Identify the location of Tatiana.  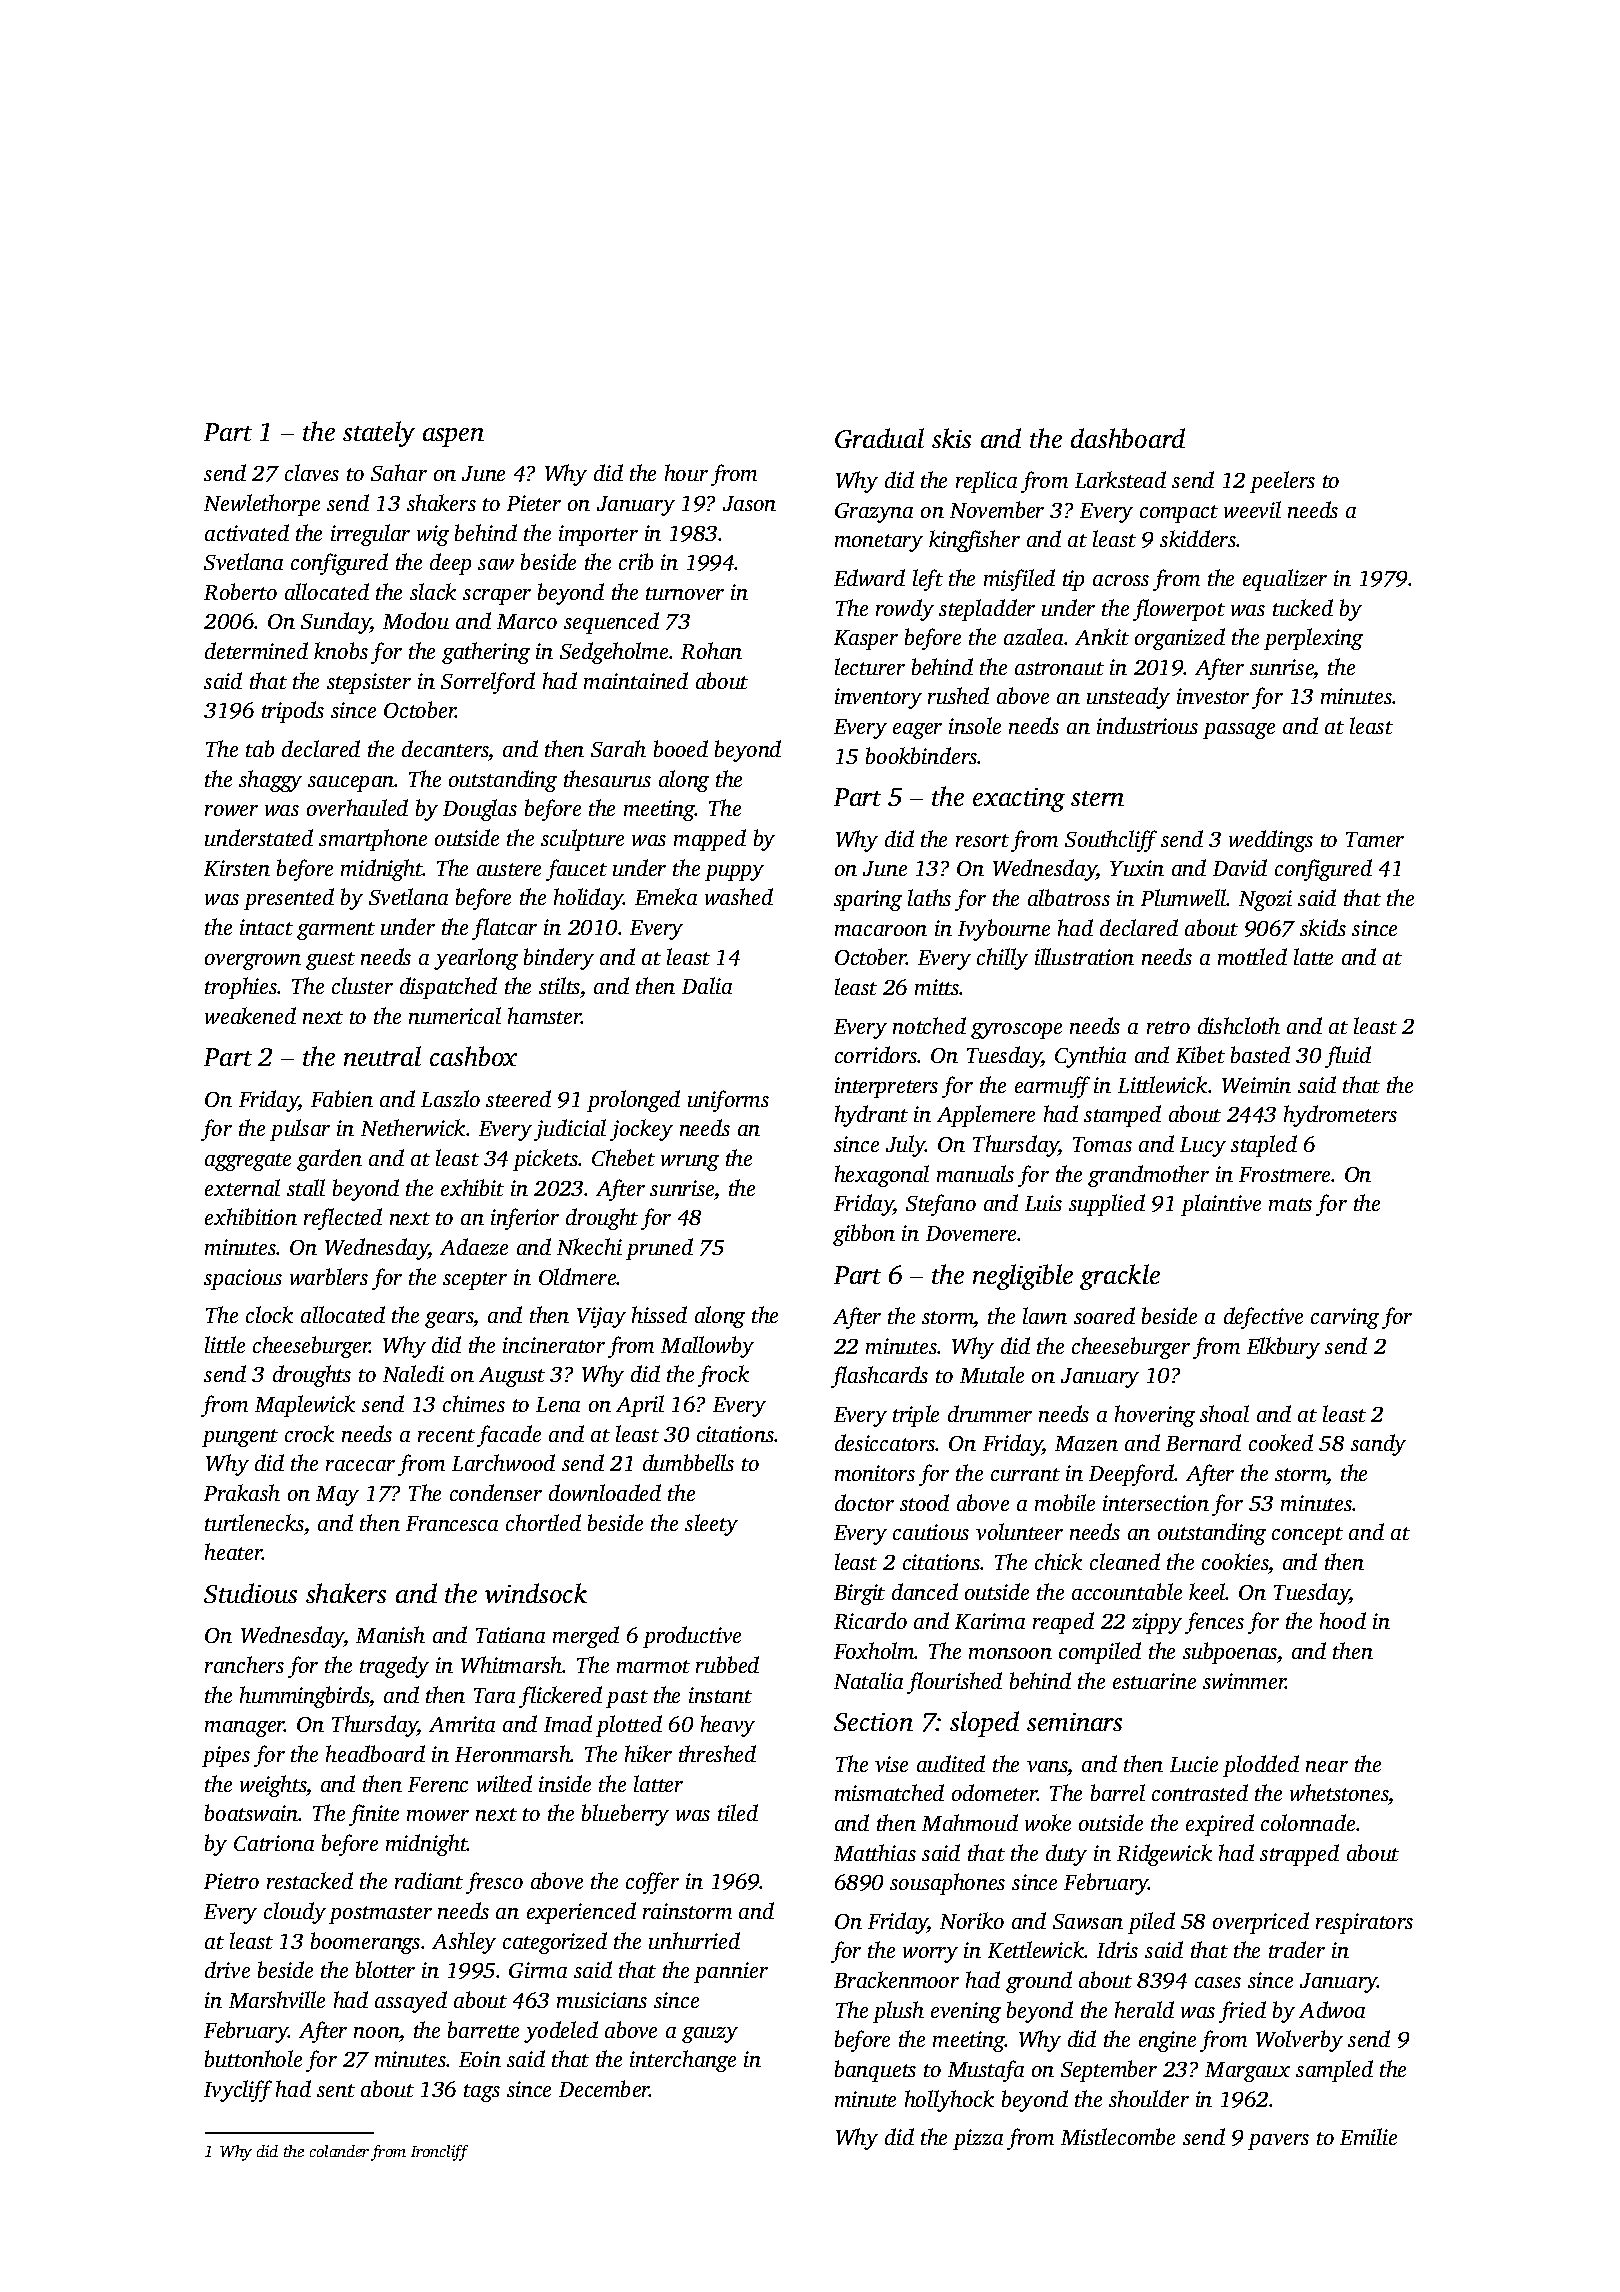
(510, 1635).
